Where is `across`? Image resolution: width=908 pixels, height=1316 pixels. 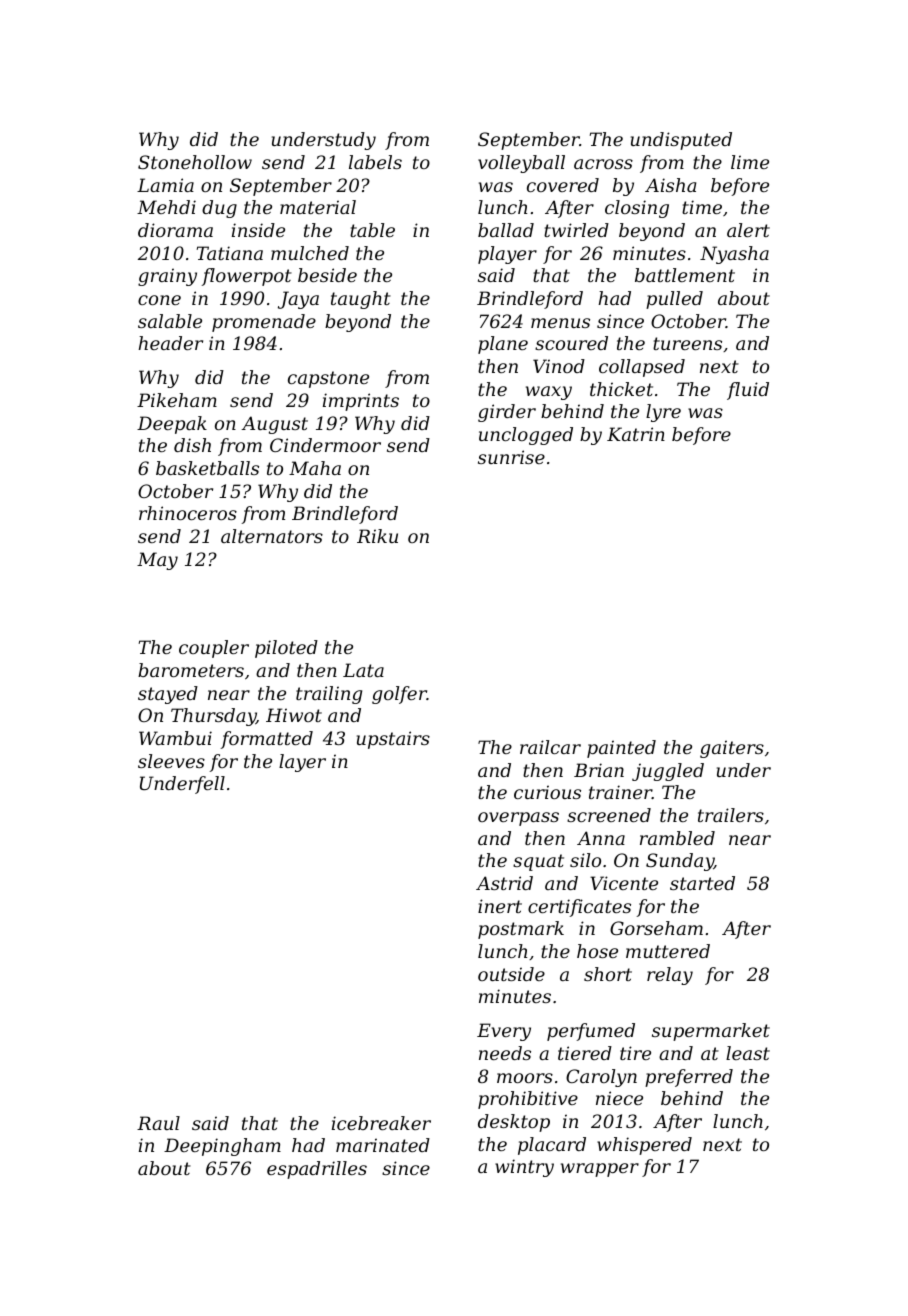 across is located at coordinates (603, 164).
